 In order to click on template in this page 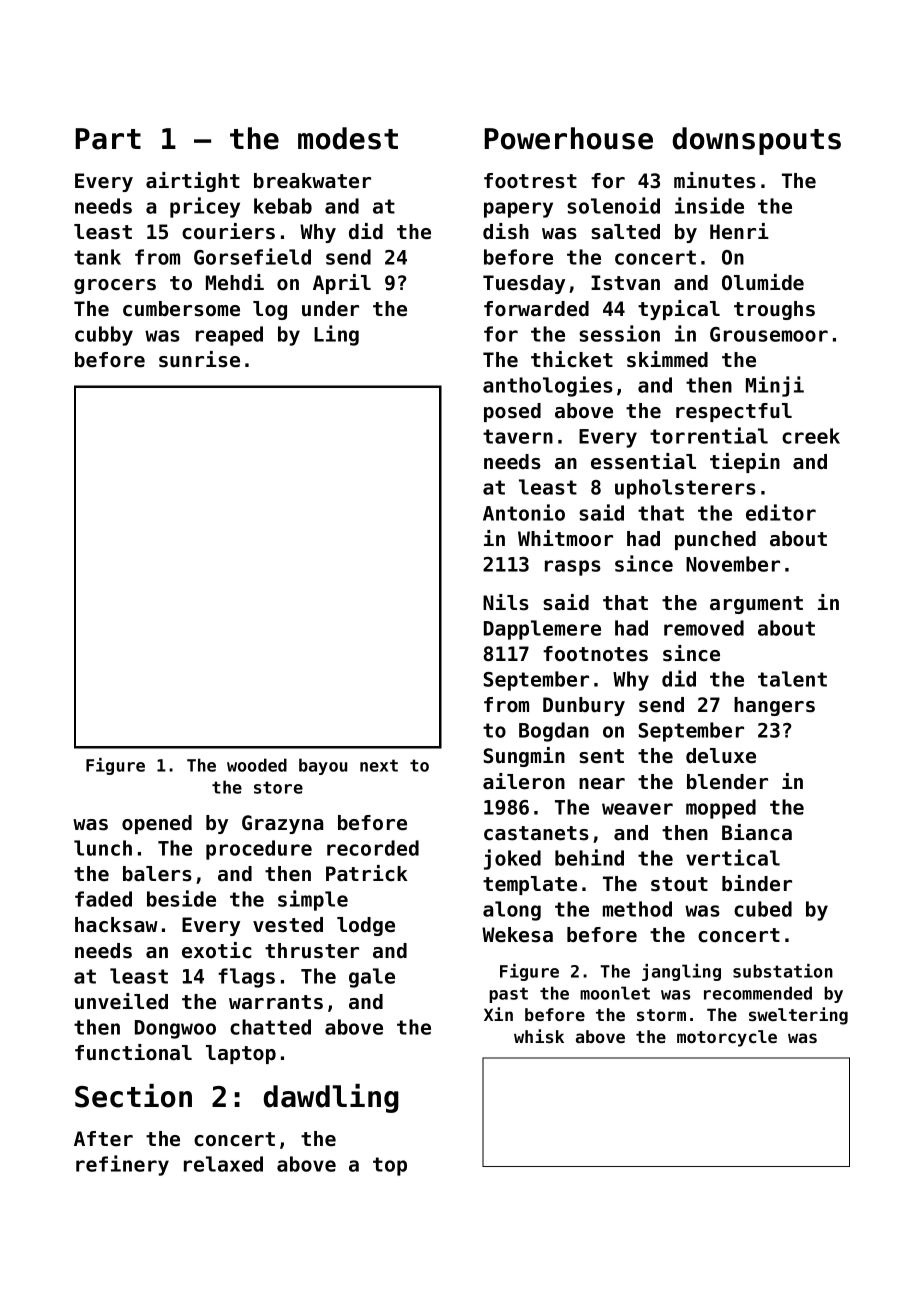, I will do `click(530, 885)`.
